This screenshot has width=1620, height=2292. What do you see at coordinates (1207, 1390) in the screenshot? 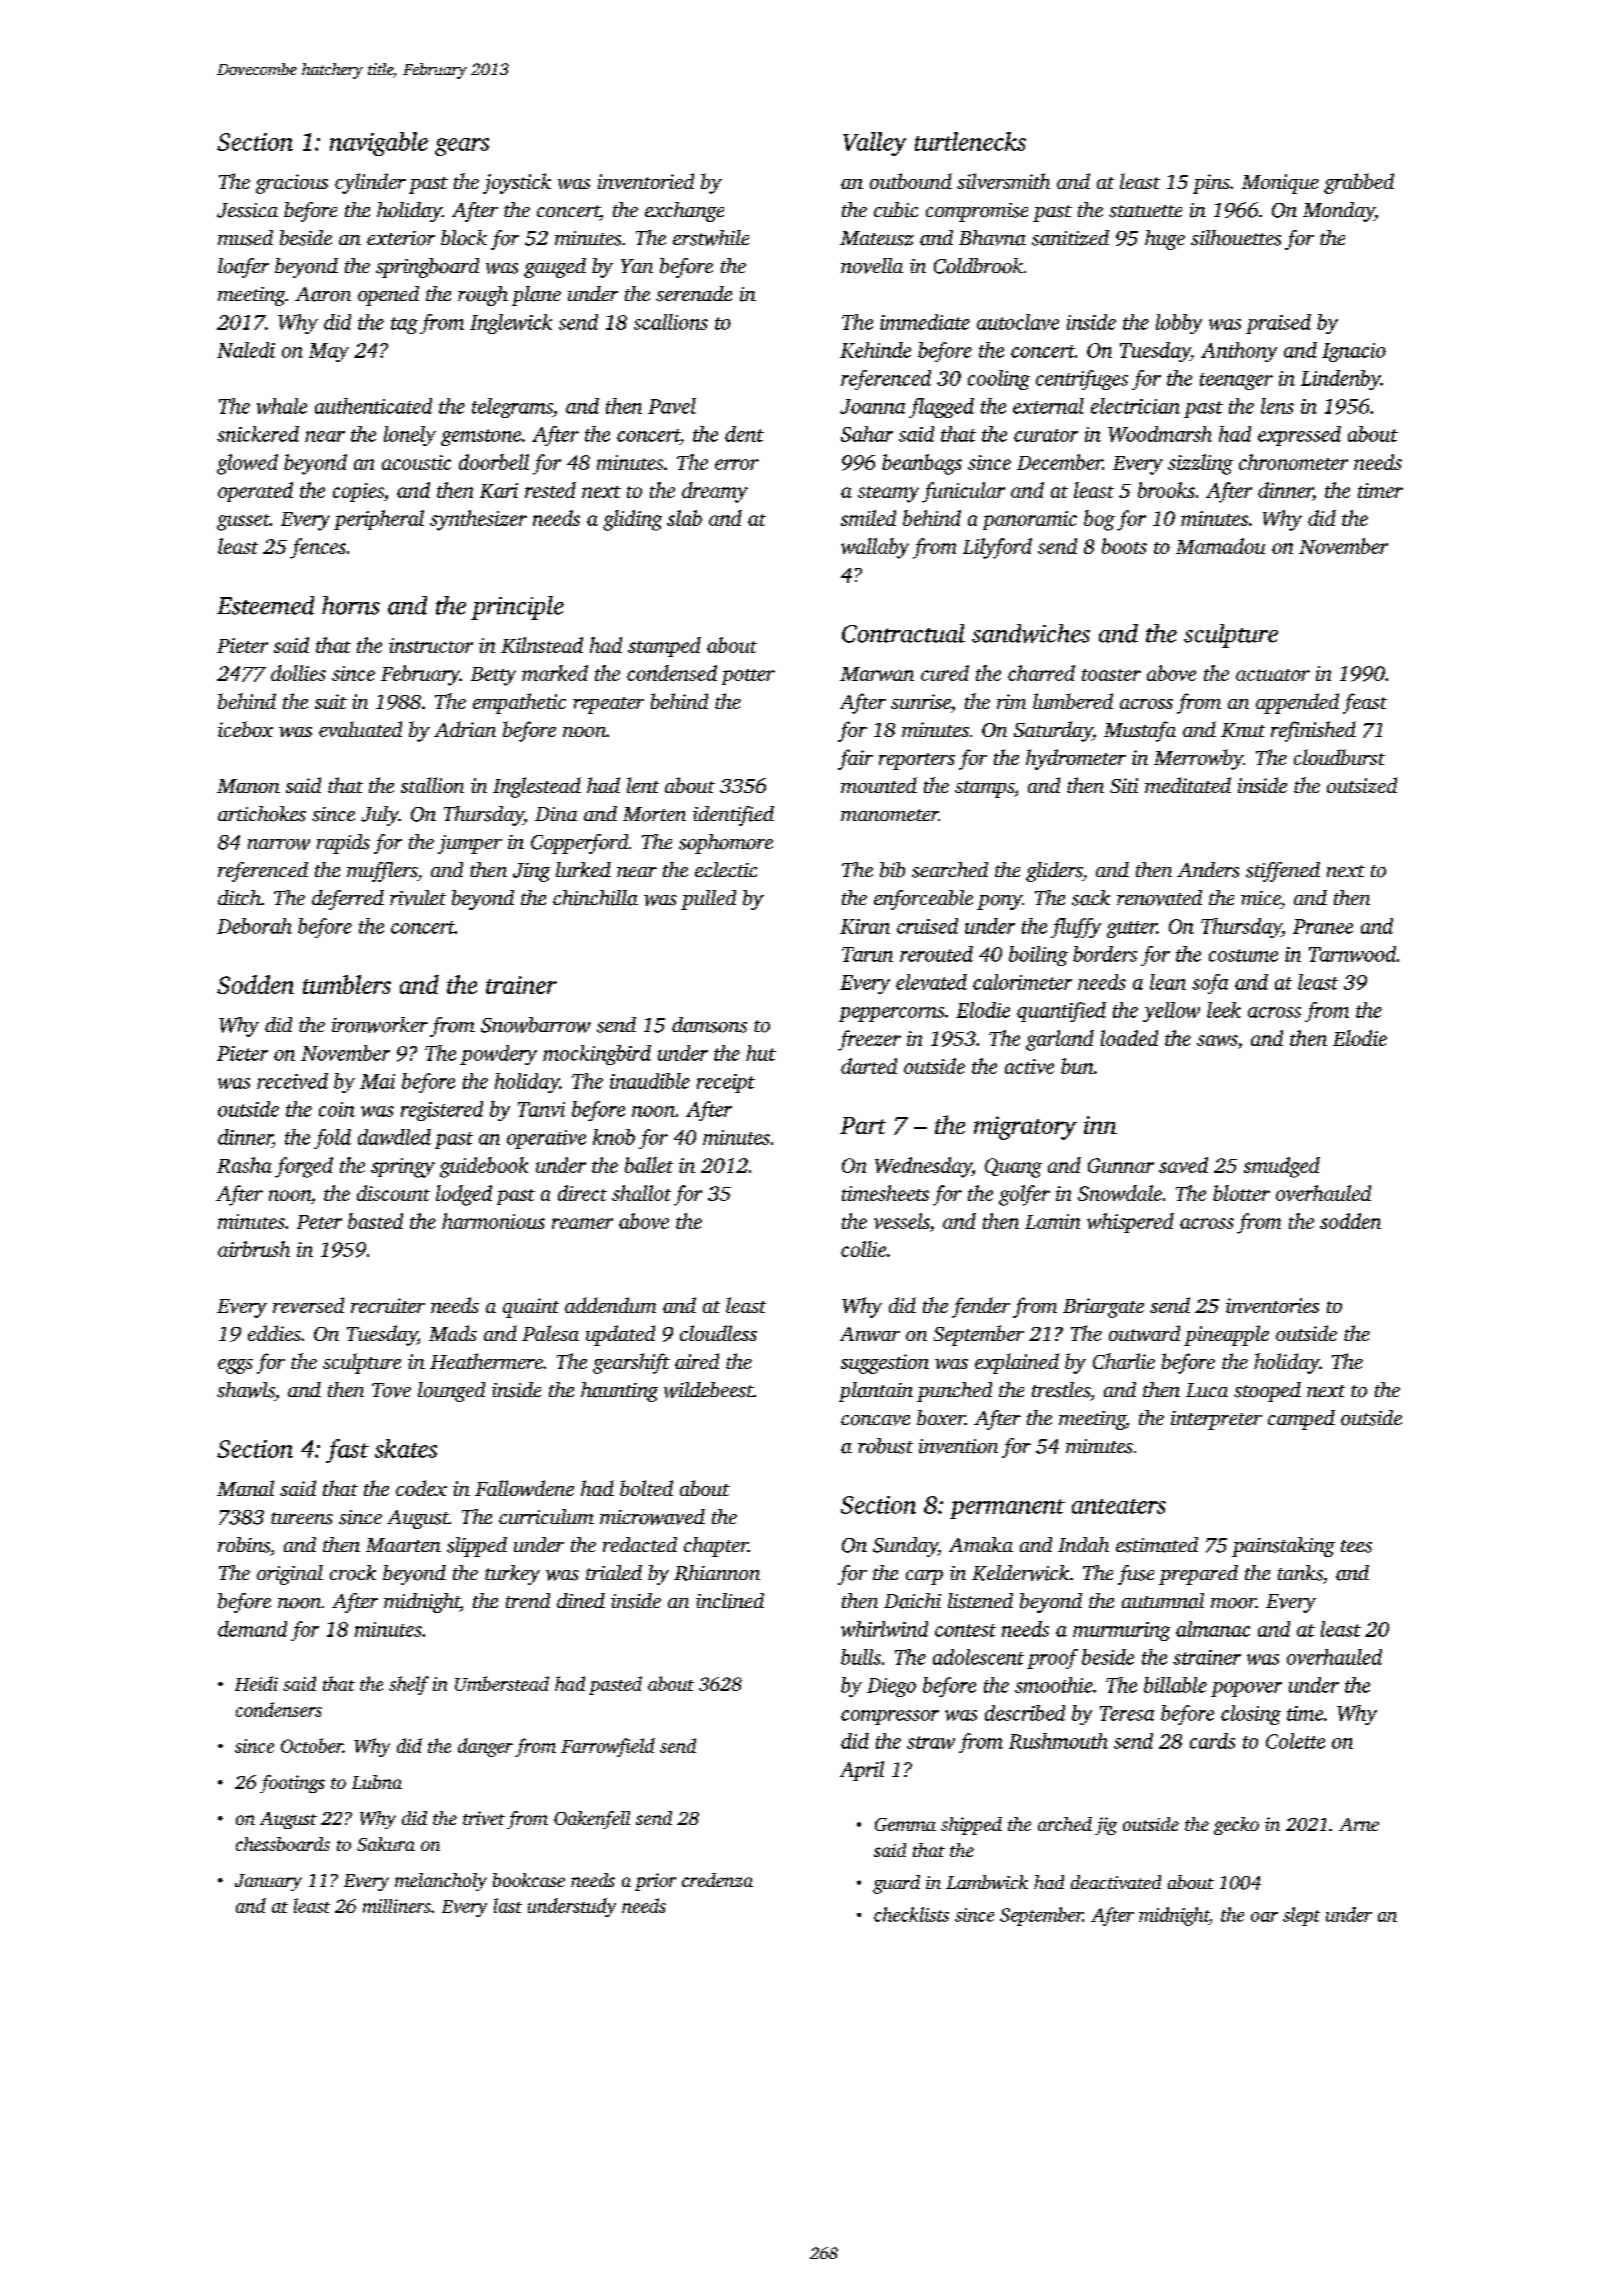
I see `Luca` at bounding box center [1207, 1390].
